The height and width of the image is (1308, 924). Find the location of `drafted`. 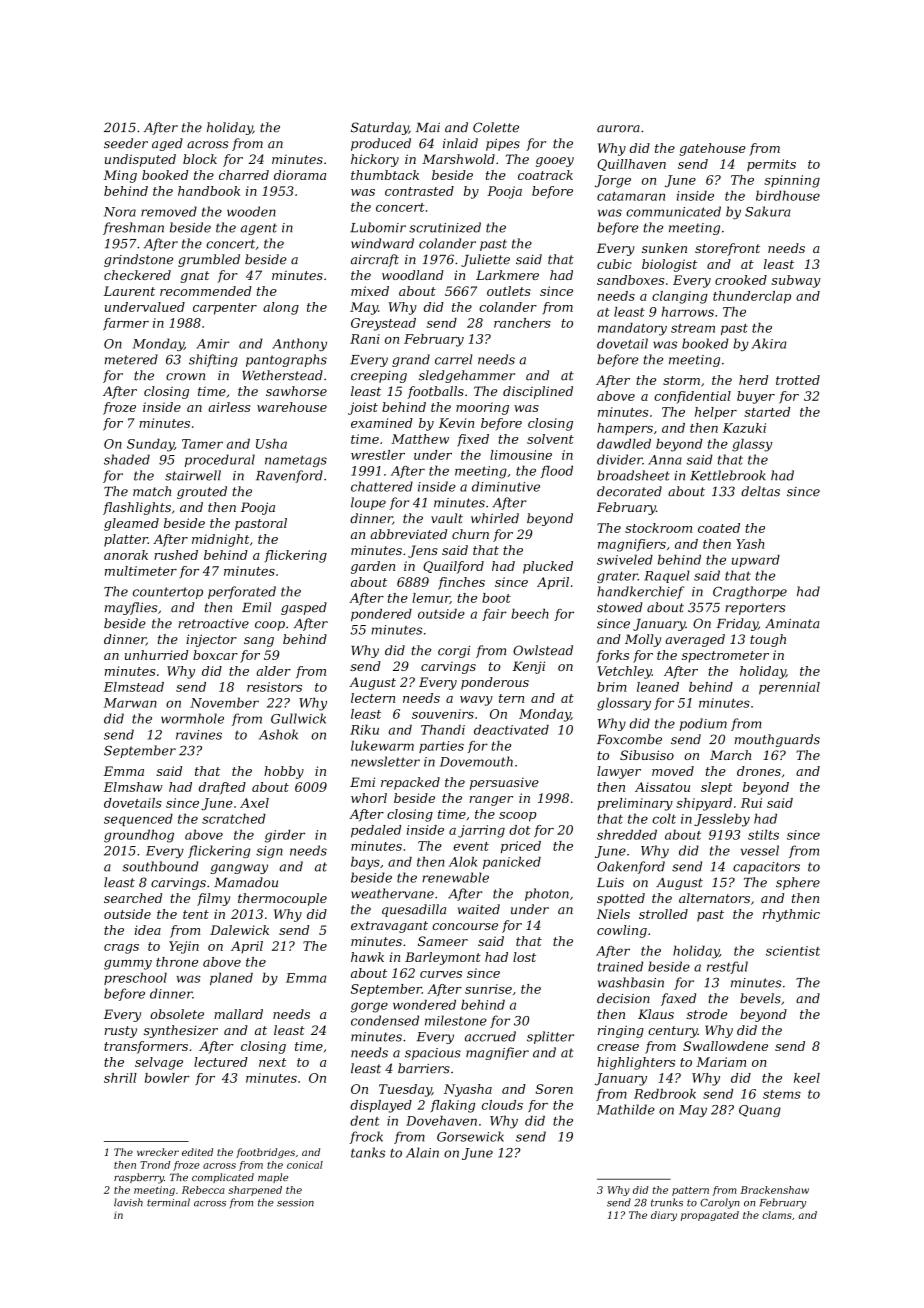

drafted is located at coordinates (222, 788).
